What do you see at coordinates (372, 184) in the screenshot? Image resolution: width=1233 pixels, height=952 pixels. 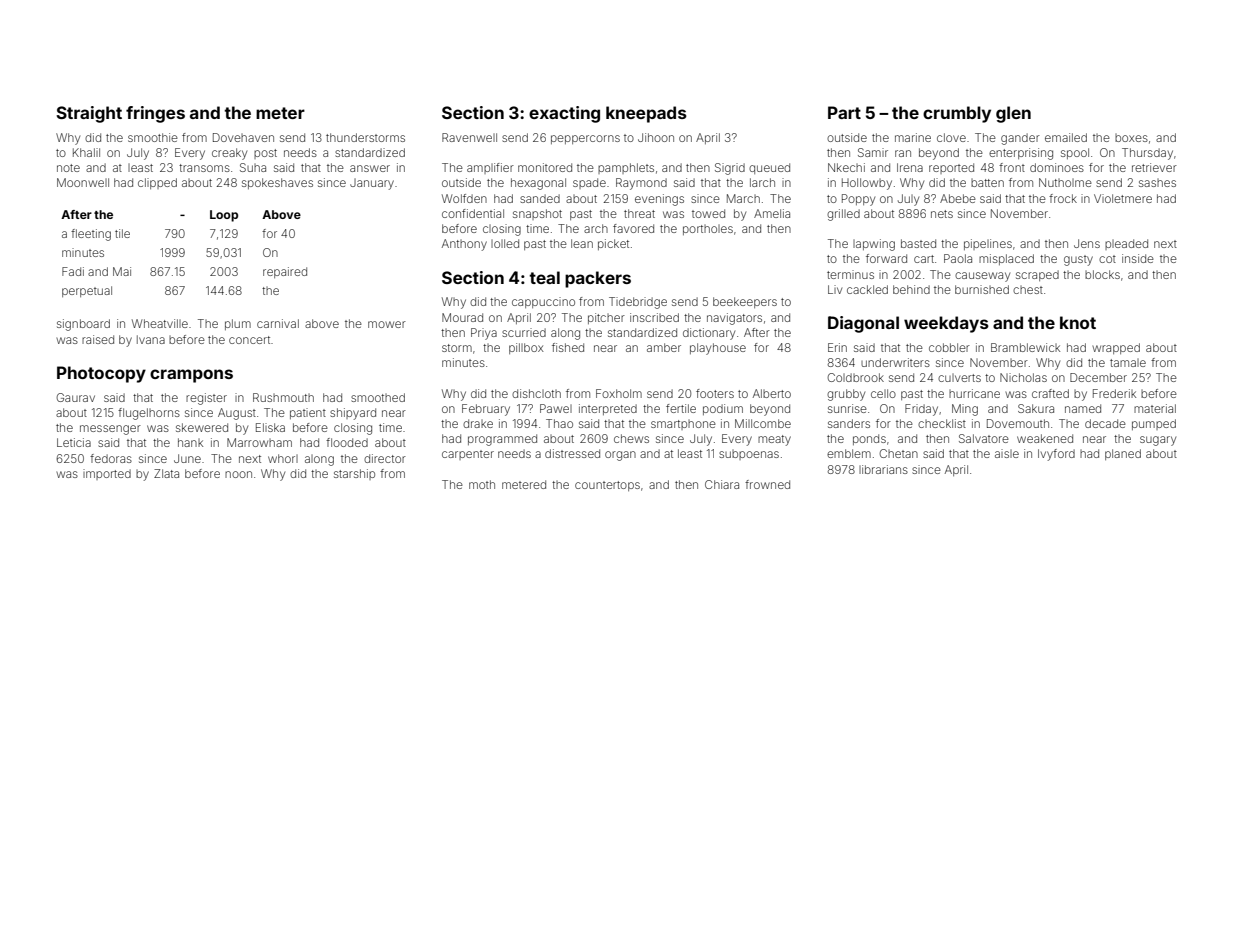 I see `January` at bounding box center [372, 184].
